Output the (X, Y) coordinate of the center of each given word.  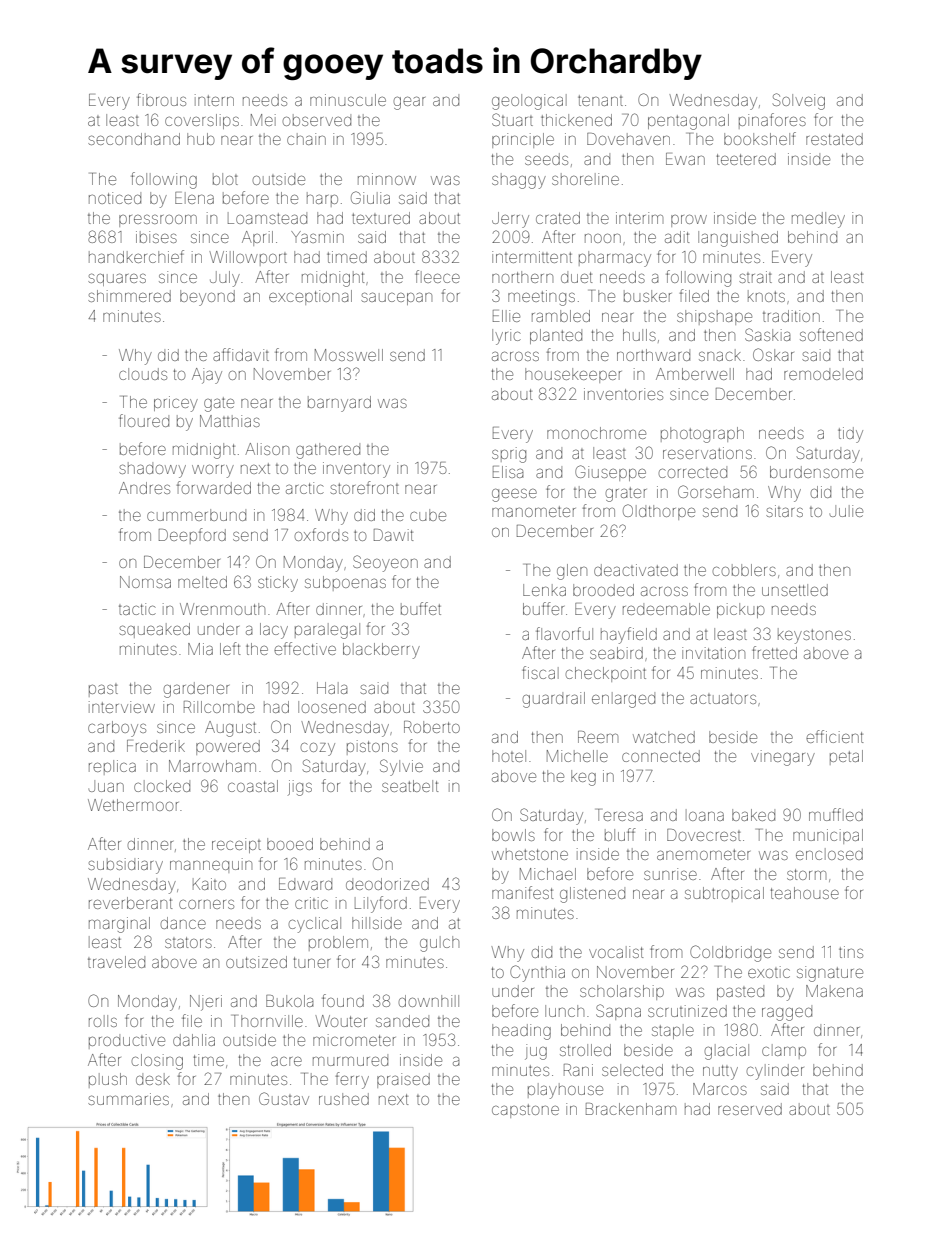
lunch (564, 1011)
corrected (693, 473)
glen (572, 572)
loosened (332, 707)
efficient (834, 736)
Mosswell (349, 355)
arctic (305, 488)
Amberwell (695, 374)
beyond (207, 298)
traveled (116, 962)
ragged (787, 1014)
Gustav (284, 1098)
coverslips (202, 121)
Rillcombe (219, 707)
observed (317, 120)
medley (818, 220)
